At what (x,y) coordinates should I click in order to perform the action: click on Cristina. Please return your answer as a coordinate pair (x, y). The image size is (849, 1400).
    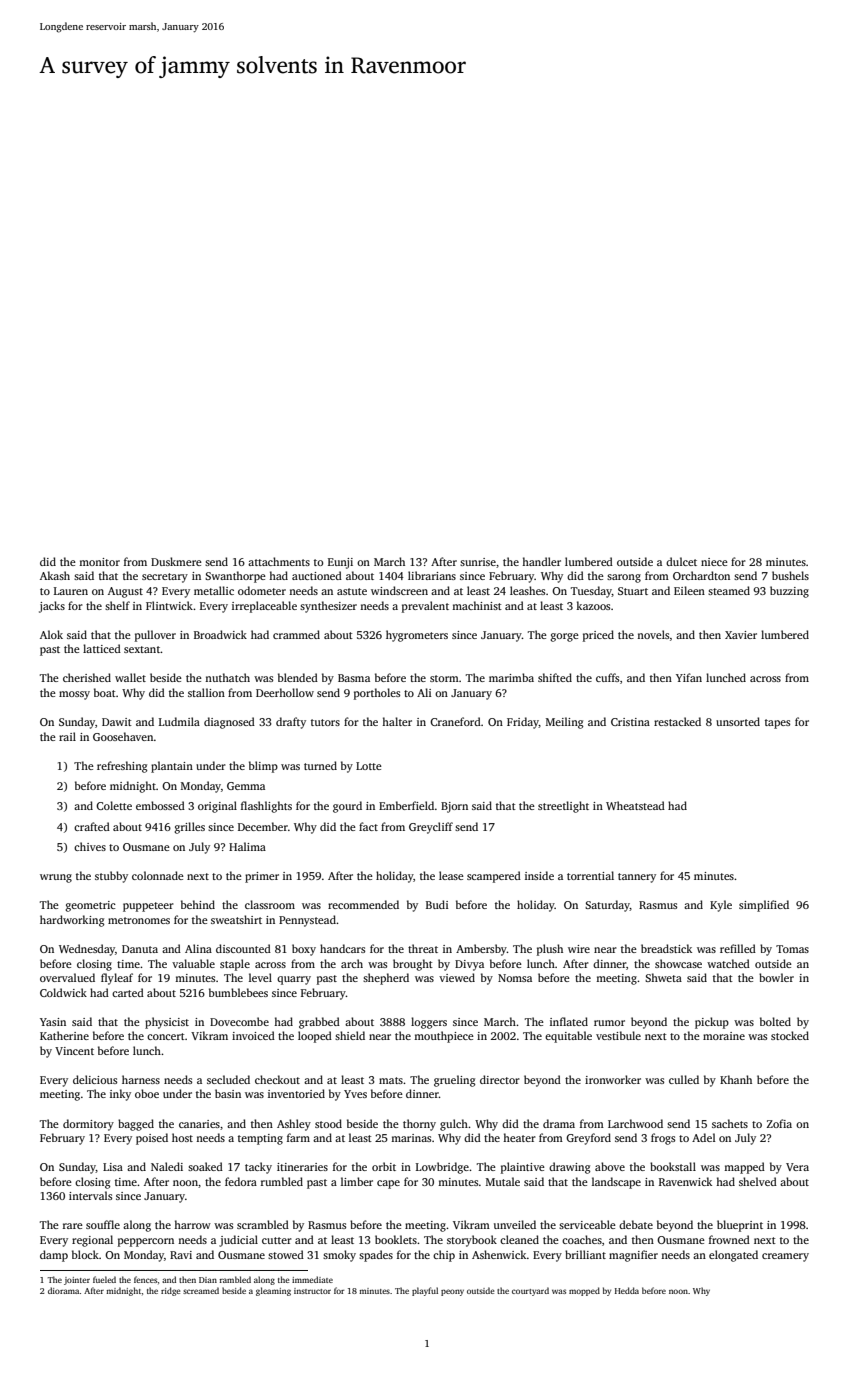
    Looking at the image, I should click on (630, 722).
